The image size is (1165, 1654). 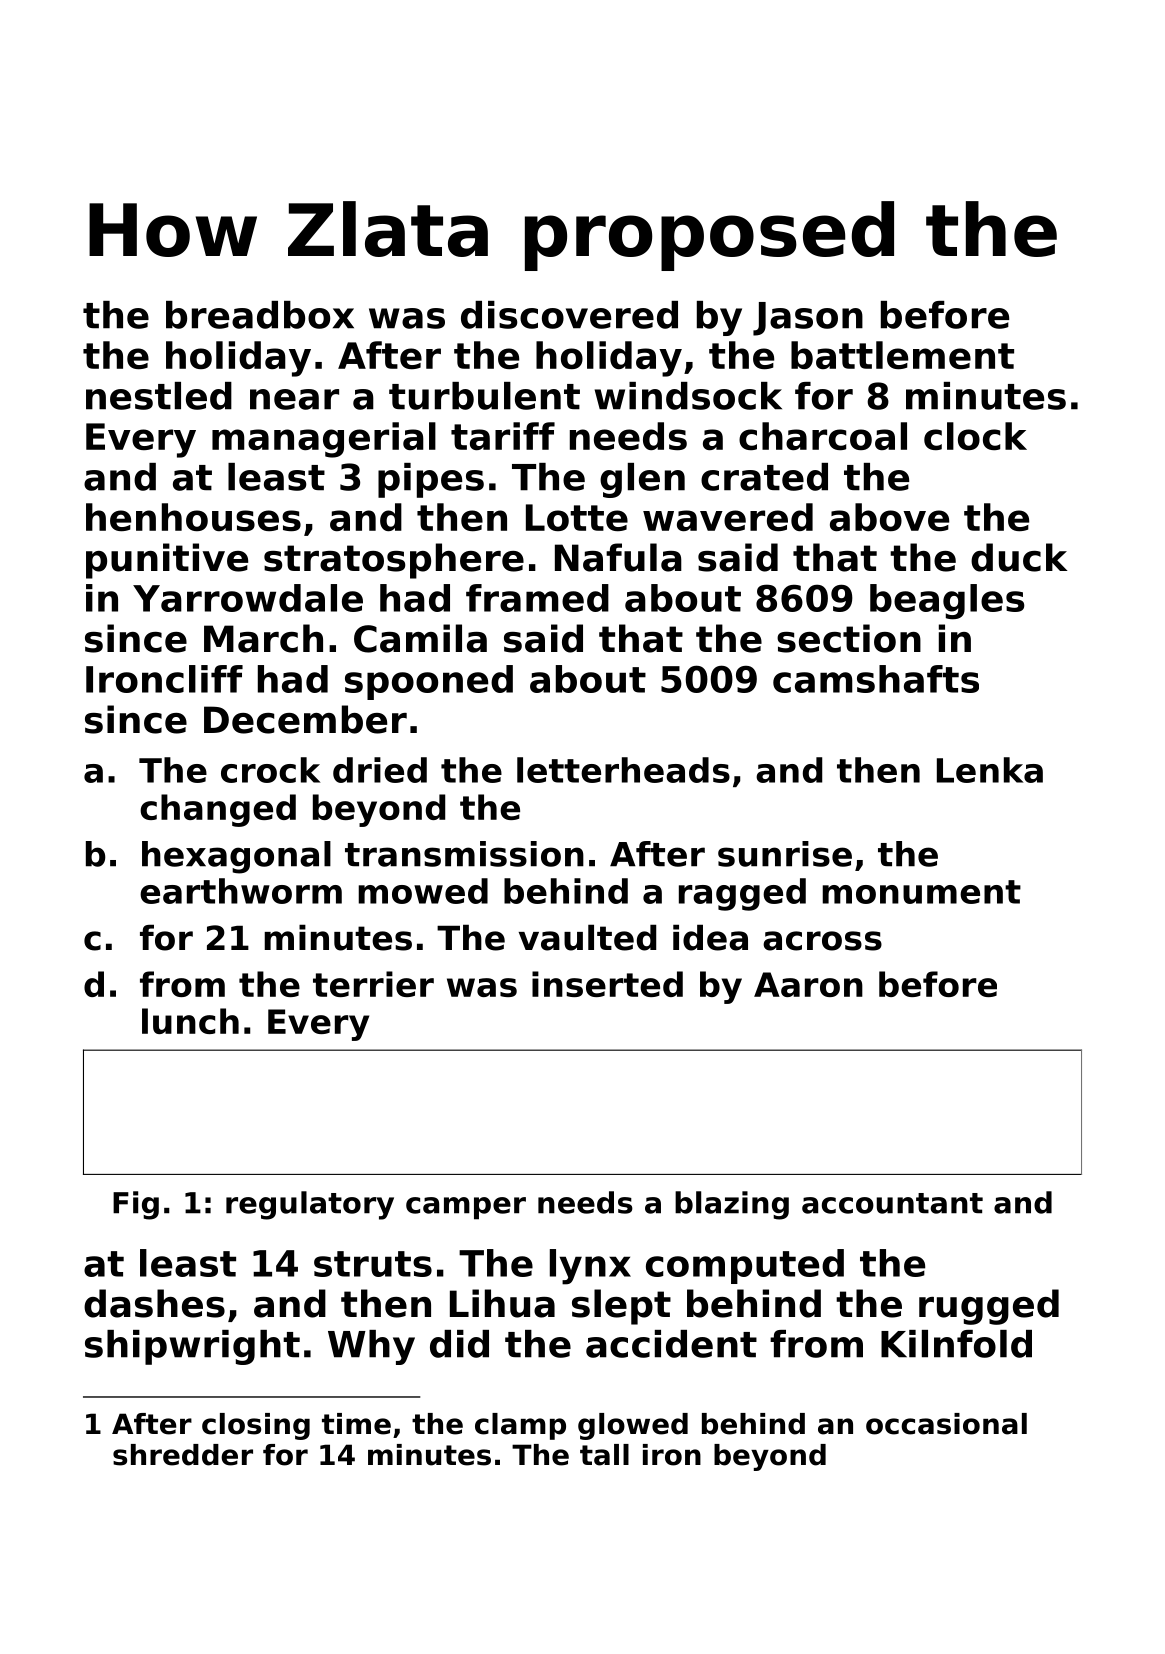 I want to click on battlement, so click(x=902, y=355).
